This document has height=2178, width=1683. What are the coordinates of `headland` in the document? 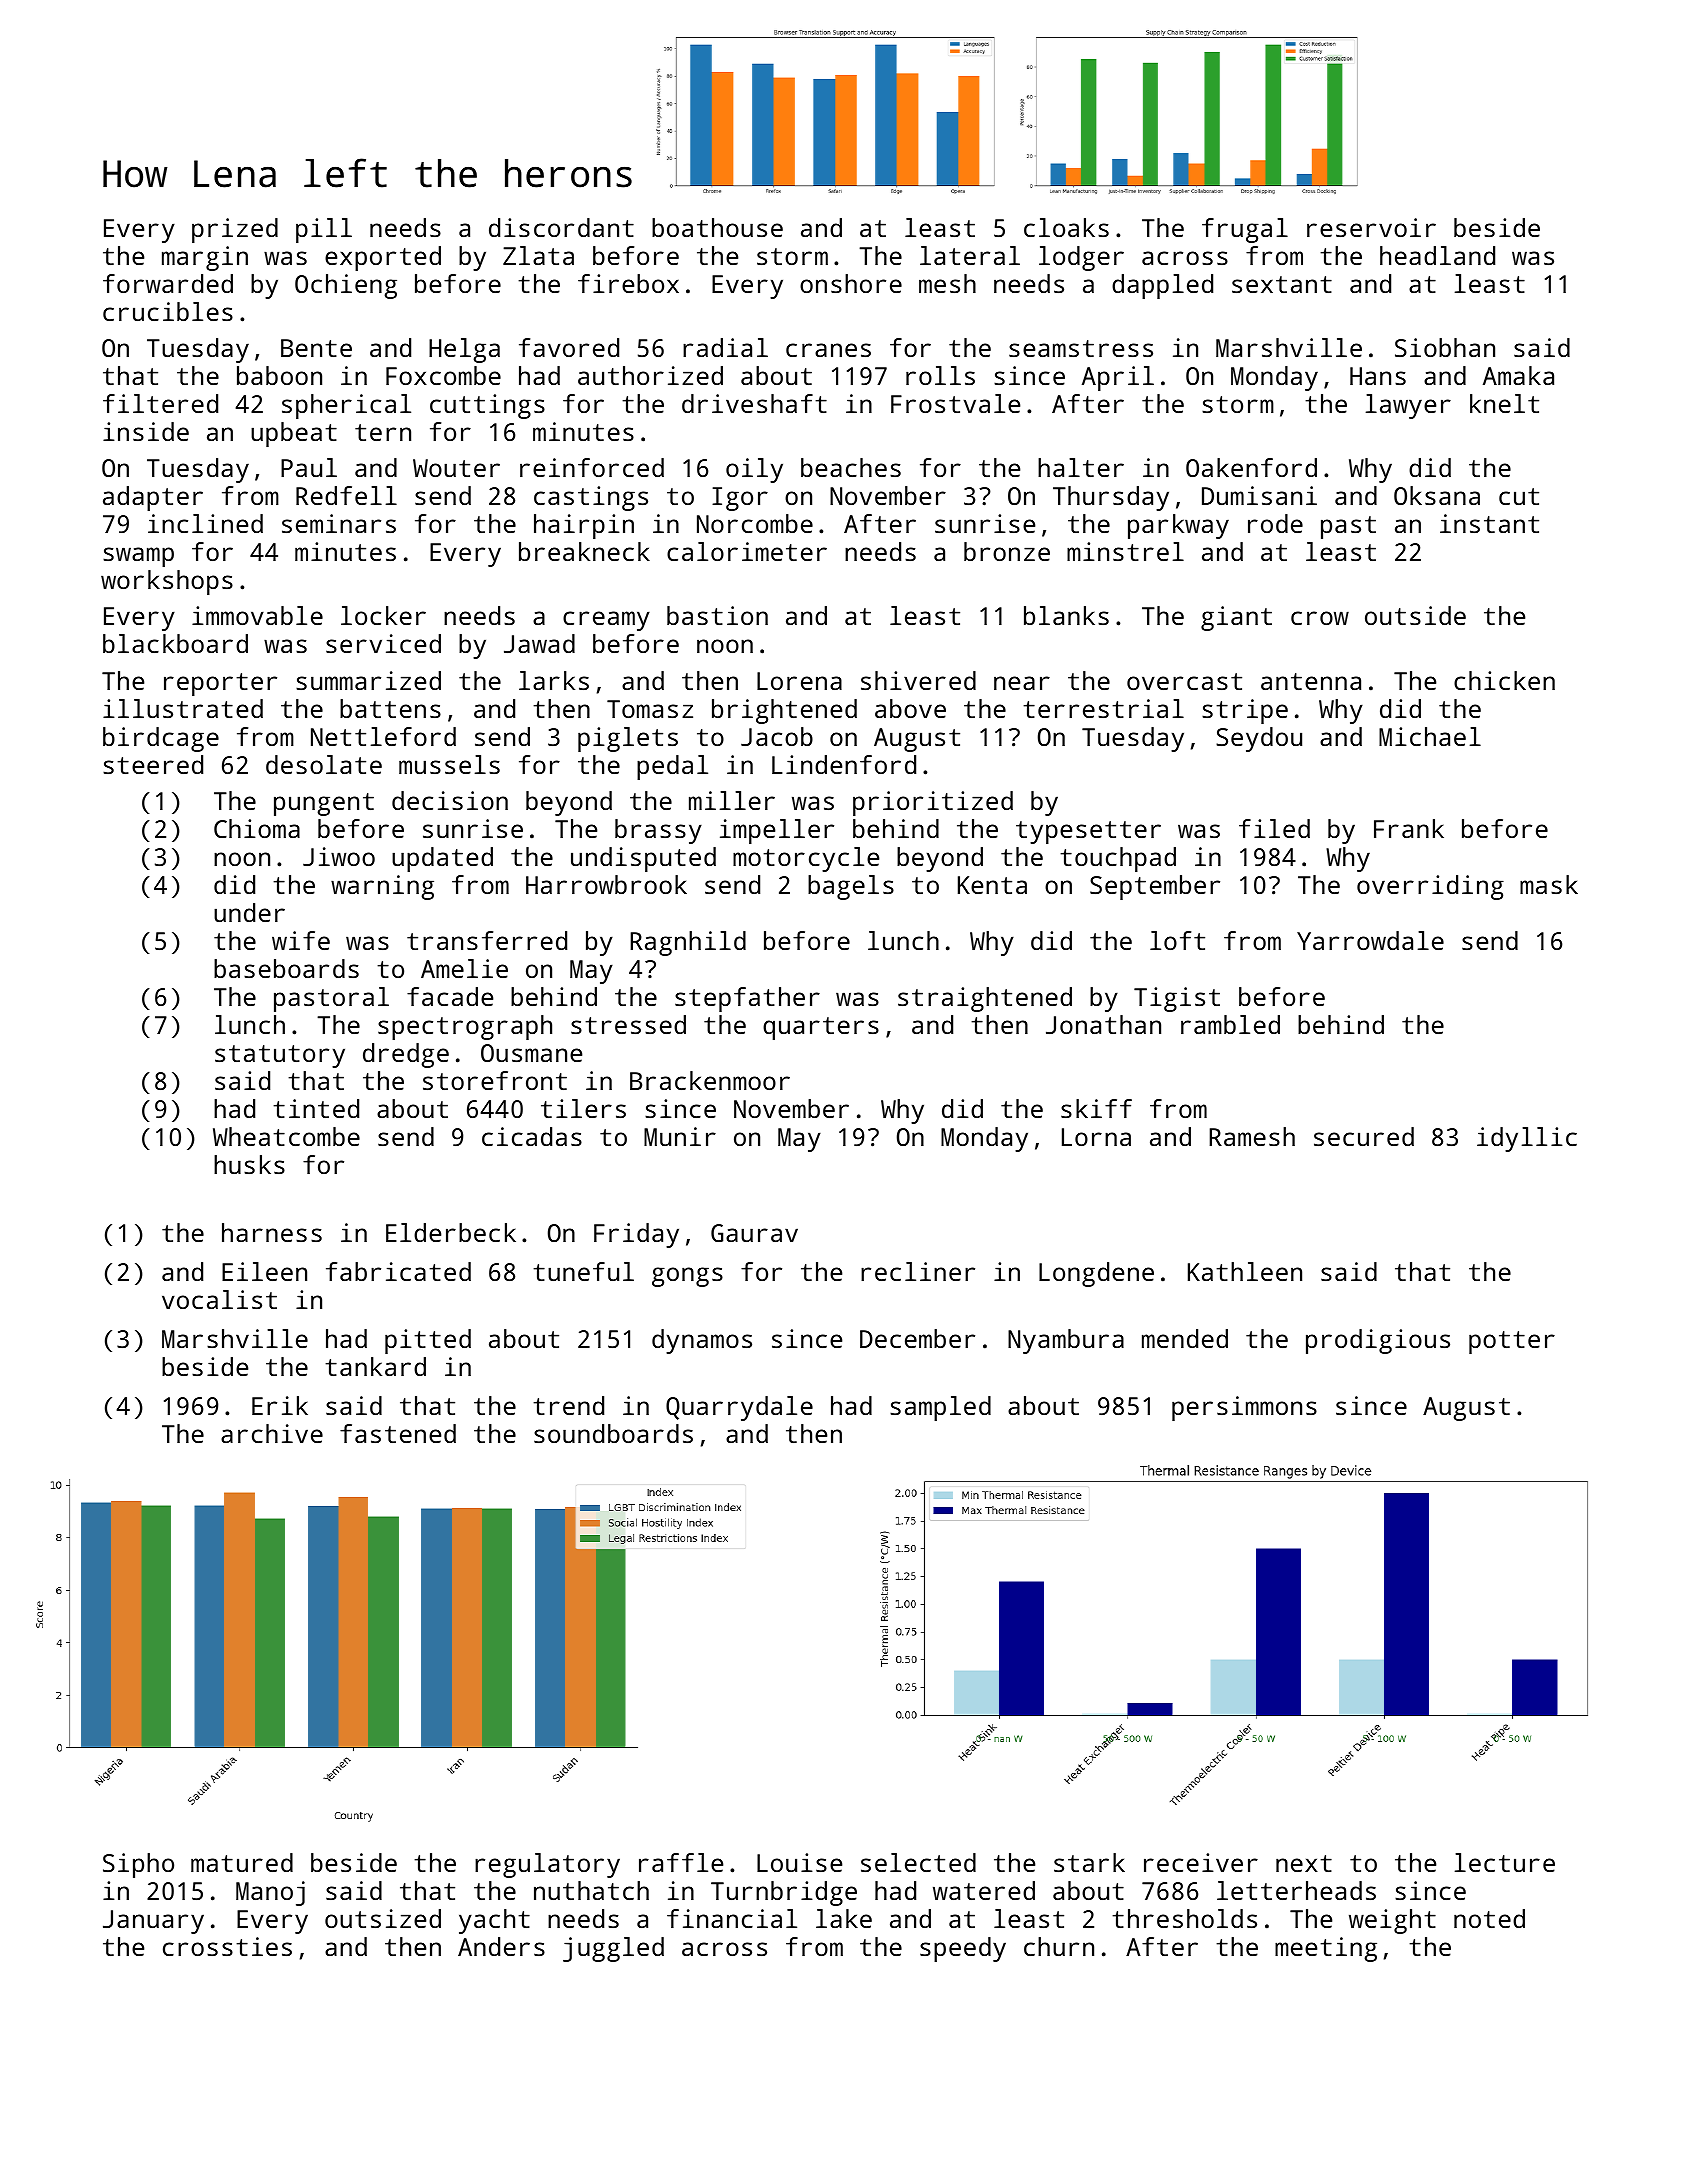 It's located at (1437, 255).
